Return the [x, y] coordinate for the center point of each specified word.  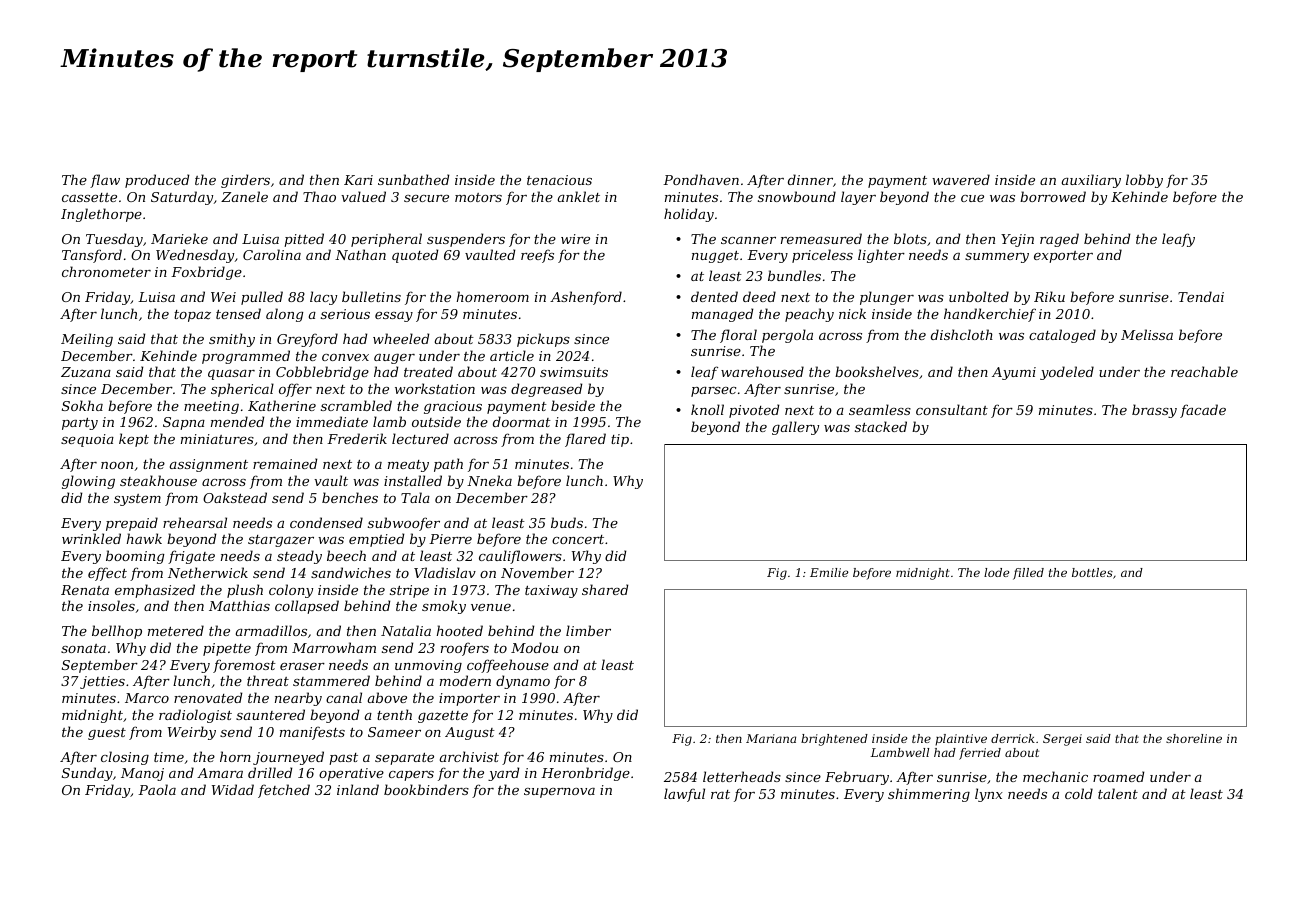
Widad [233, 789]
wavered [961, 179]
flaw [105, 181]
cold [1079, 793]
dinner [810, 179]
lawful [684, 795]
